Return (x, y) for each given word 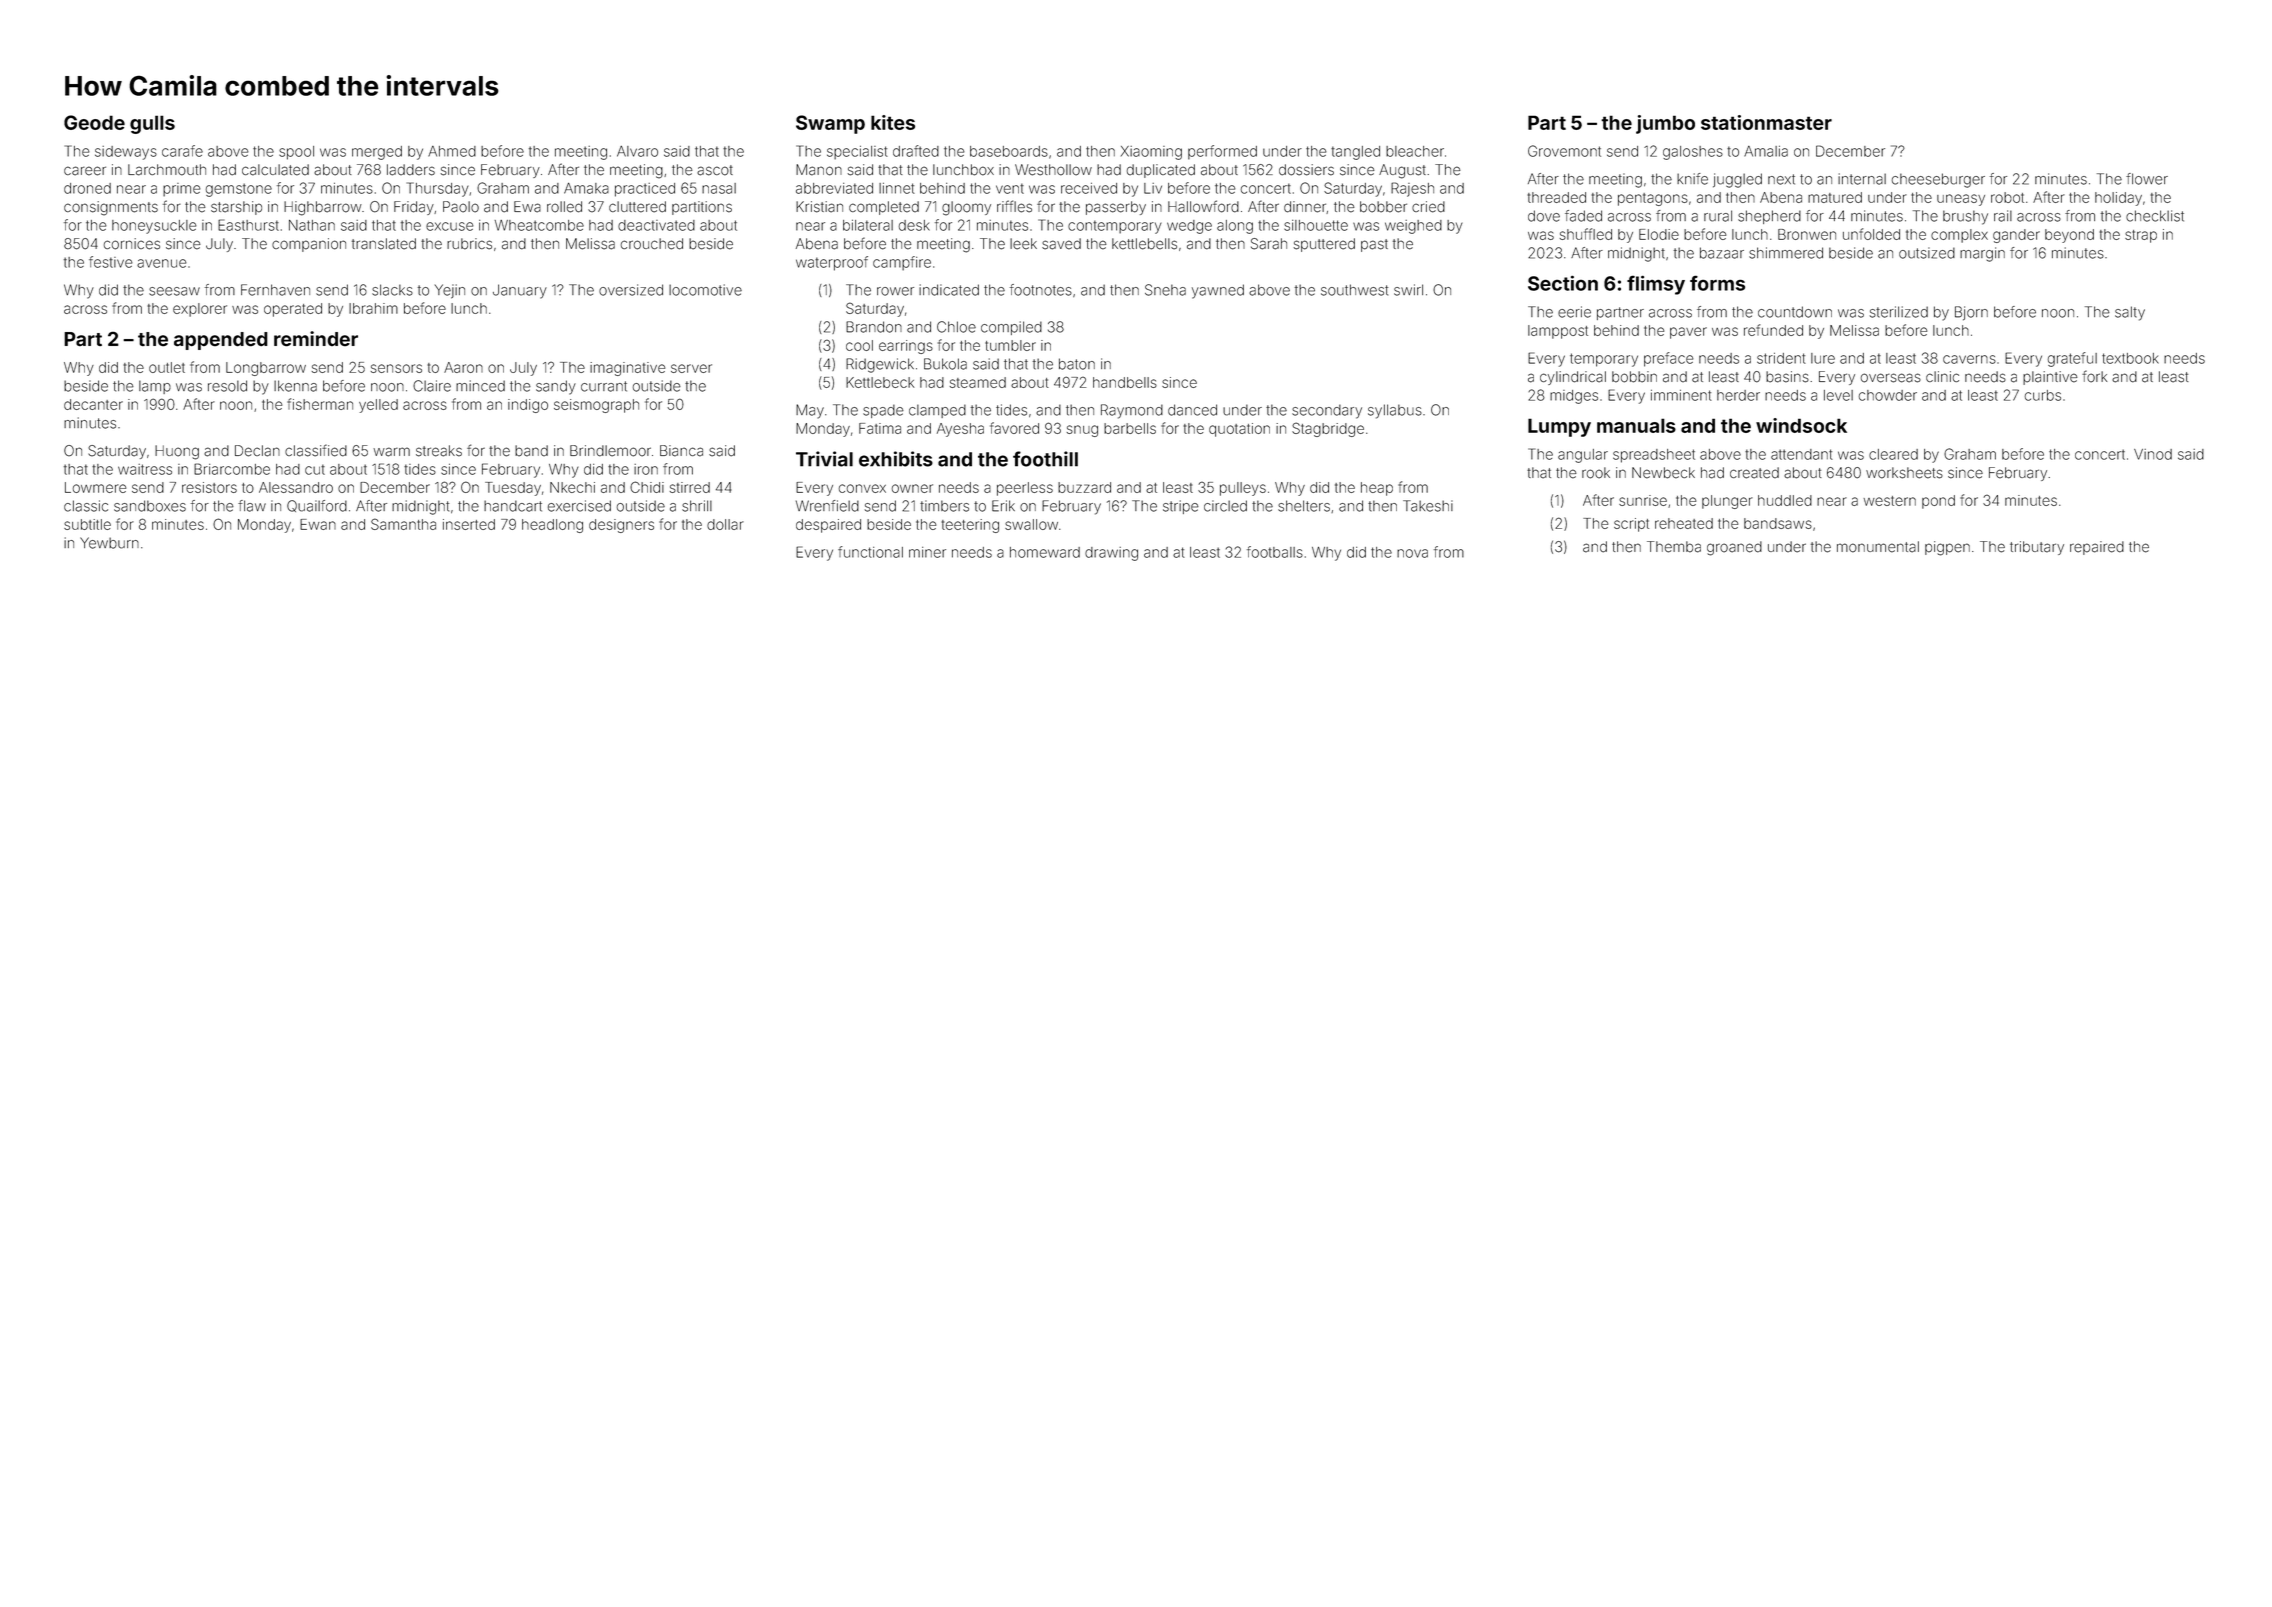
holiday (2118, 199)
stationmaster (1766, 122)
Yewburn (109, 543)
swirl (1408, 290)
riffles (1014, 206)
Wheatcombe (539, 225)
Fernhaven (275, 290)
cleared (1893, 454)
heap (1377, 489)
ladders (411, 170)
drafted (916, 151)
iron (646, 469)
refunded (1773, 330)
